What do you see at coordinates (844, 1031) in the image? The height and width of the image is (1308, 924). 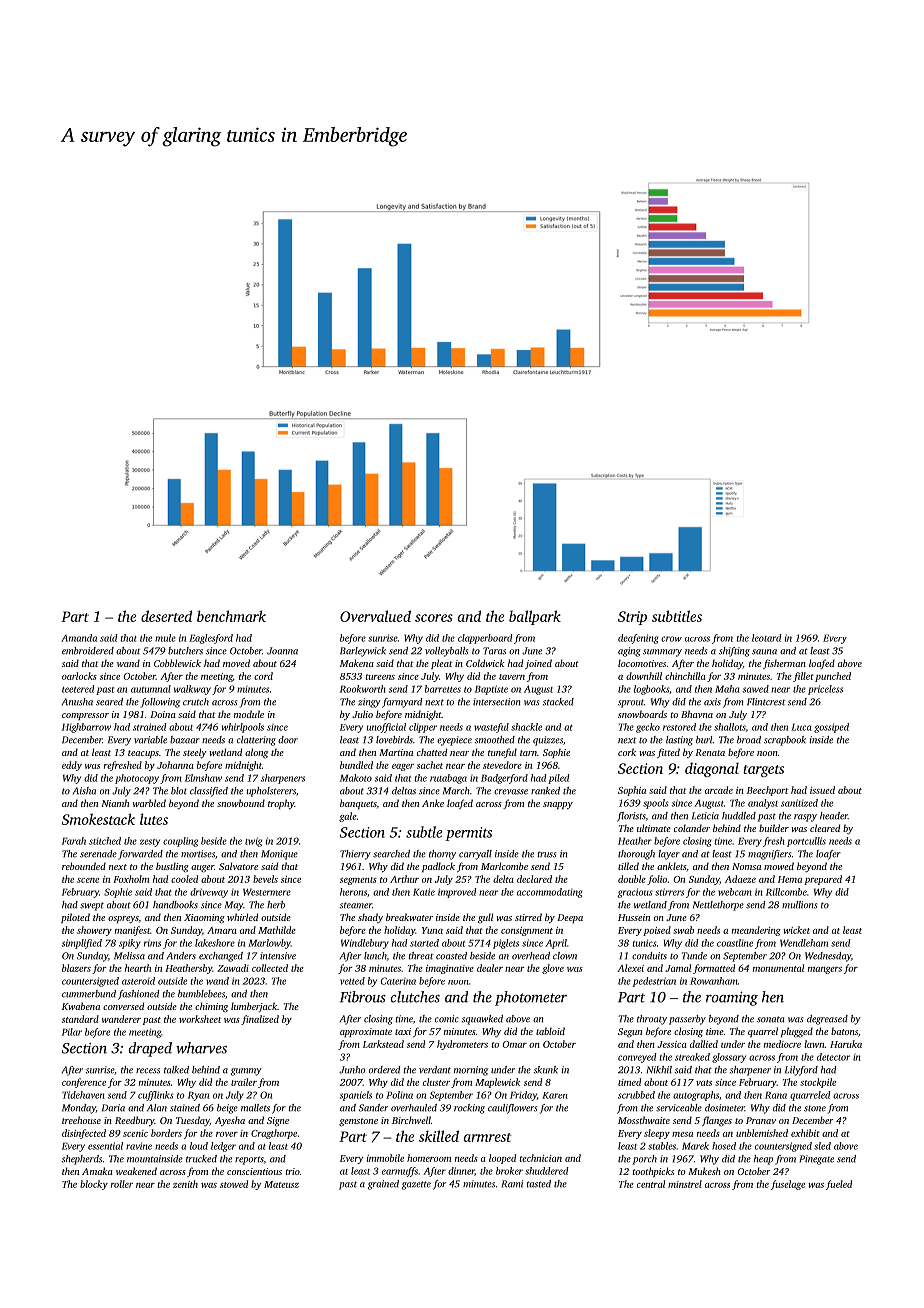 I see `batons` at bounding box center [844, 1031].
